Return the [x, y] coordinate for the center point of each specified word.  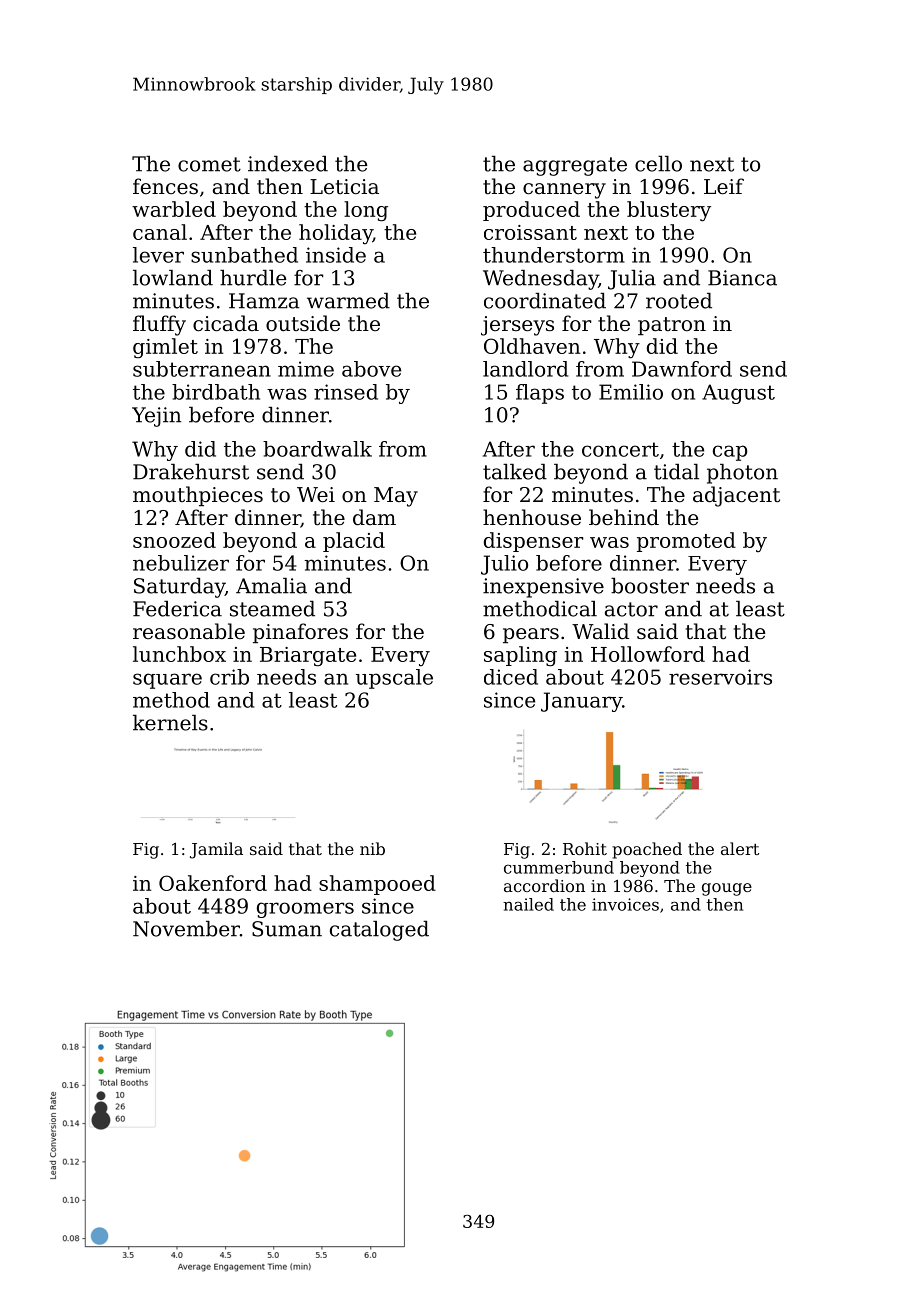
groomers [305, 910]
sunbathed [244, 255]
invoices [625, 904]
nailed [528, 904]
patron [672, 326]
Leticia [344, 187]
